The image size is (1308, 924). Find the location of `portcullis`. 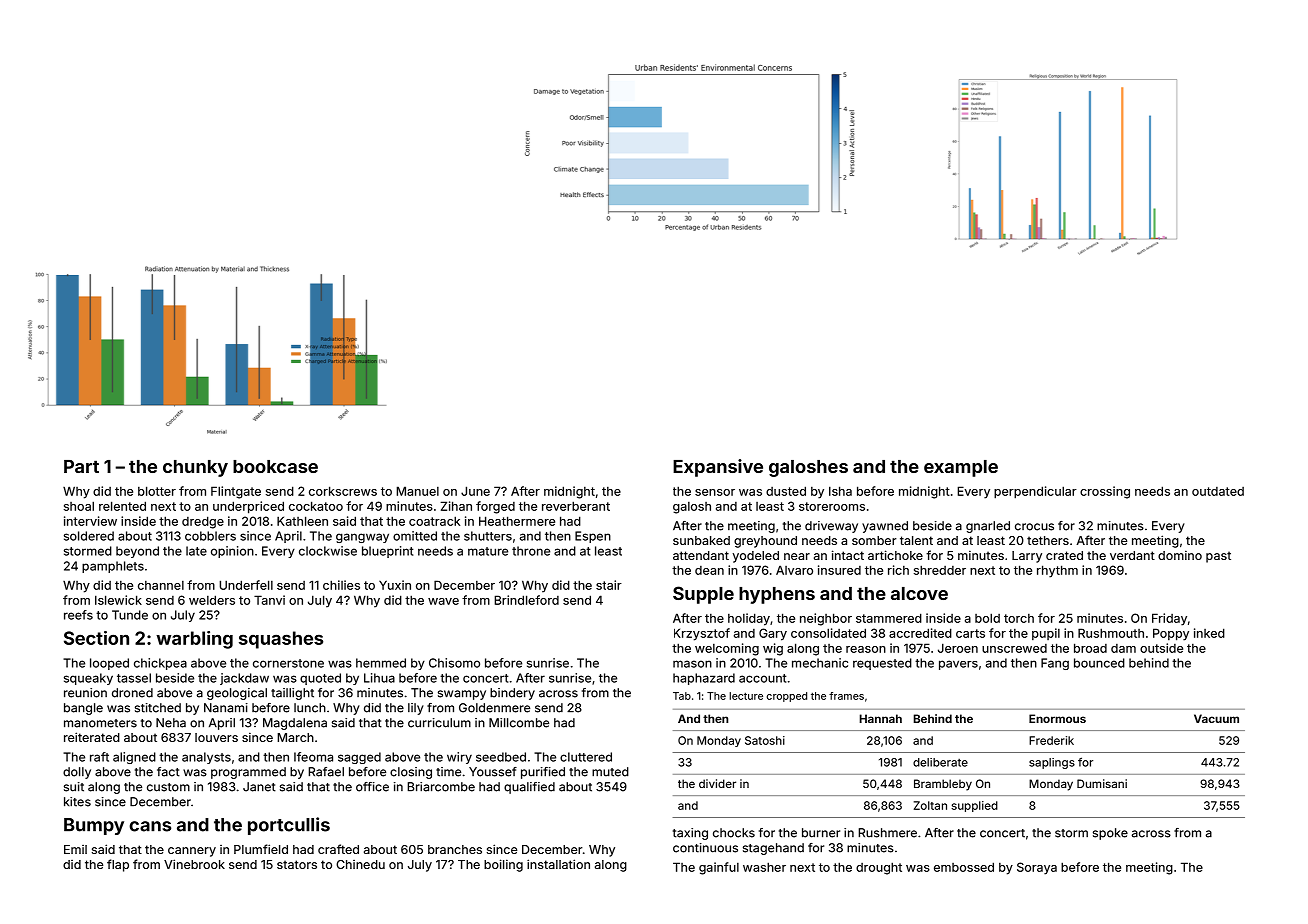

portcullis is located at coordinates (289, 826).
